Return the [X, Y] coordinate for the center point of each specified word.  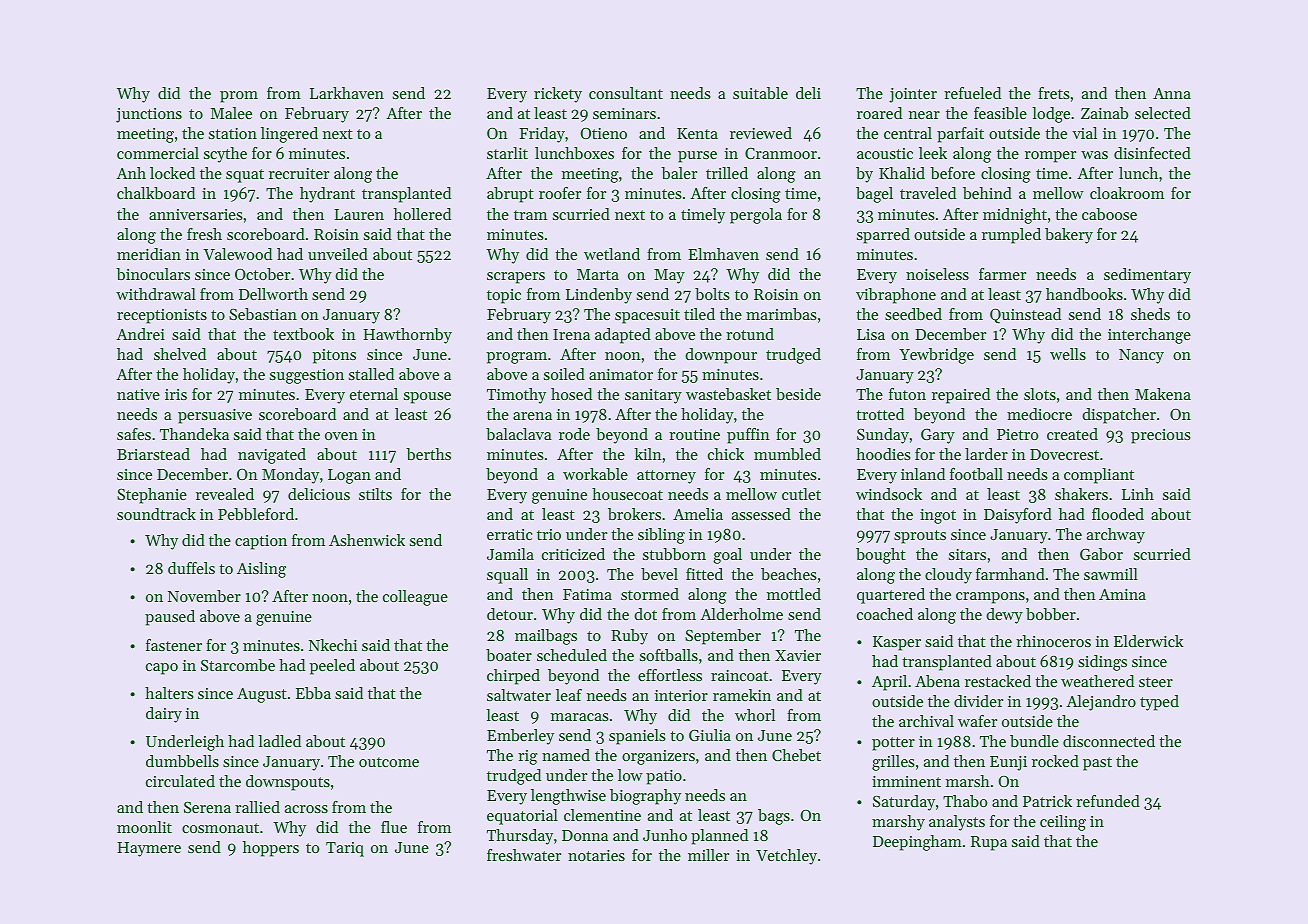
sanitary [653, 396]
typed [1159, 703]
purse [697, 157]
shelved [180, 354]
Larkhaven [347, 93]
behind [987, 193]
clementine [602, 815]
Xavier [798, 655]
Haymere [149, 849]
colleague [415, 598]
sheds [1150, 314]
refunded [1108, 801]
